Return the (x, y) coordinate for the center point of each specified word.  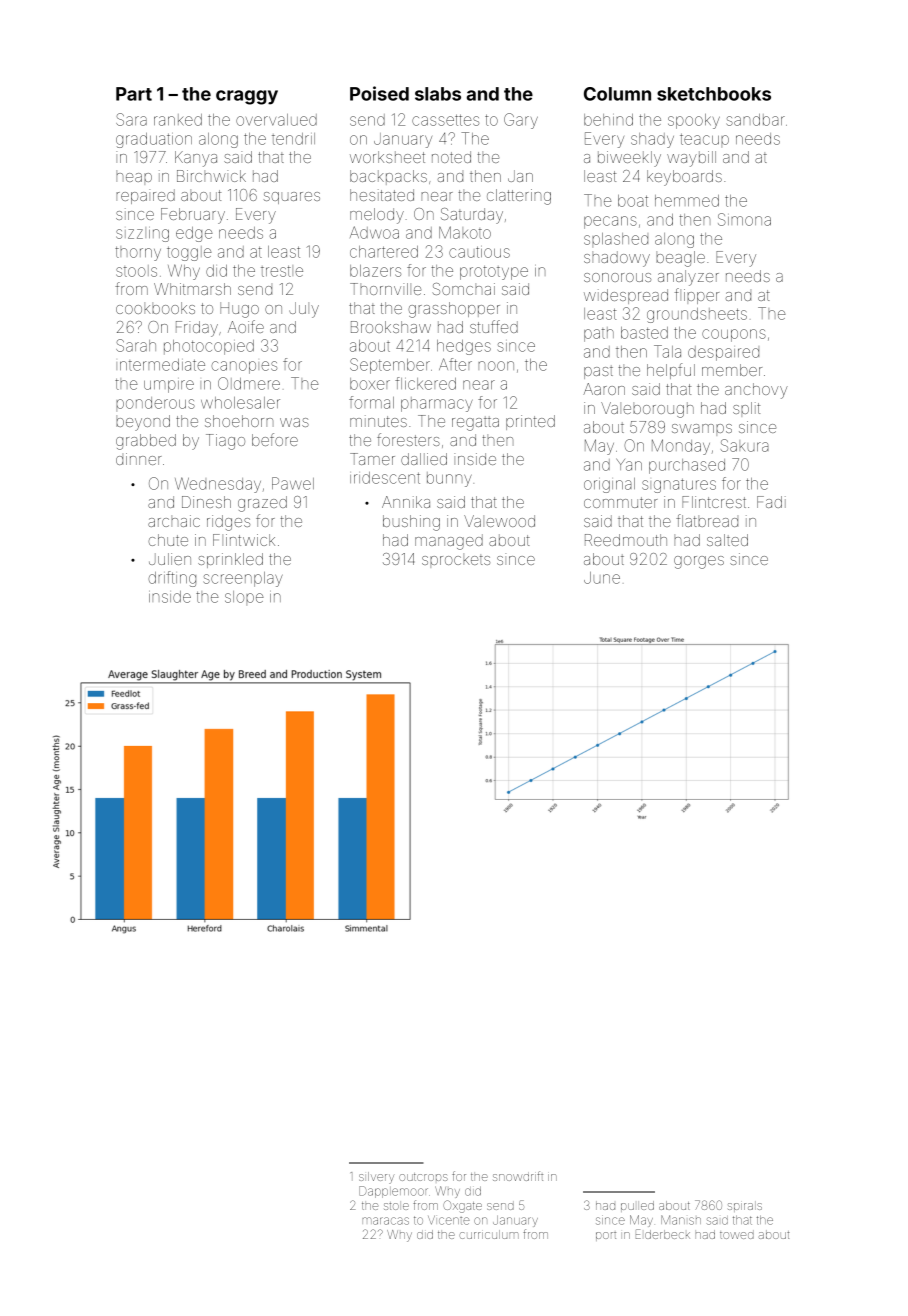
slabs (438, 94)
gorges (699, 562)
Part (134, 94)
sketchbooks (714, 94)
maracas (386, 1221)
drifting (172, 579)
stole (396, 1206)
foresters (408, 439)
